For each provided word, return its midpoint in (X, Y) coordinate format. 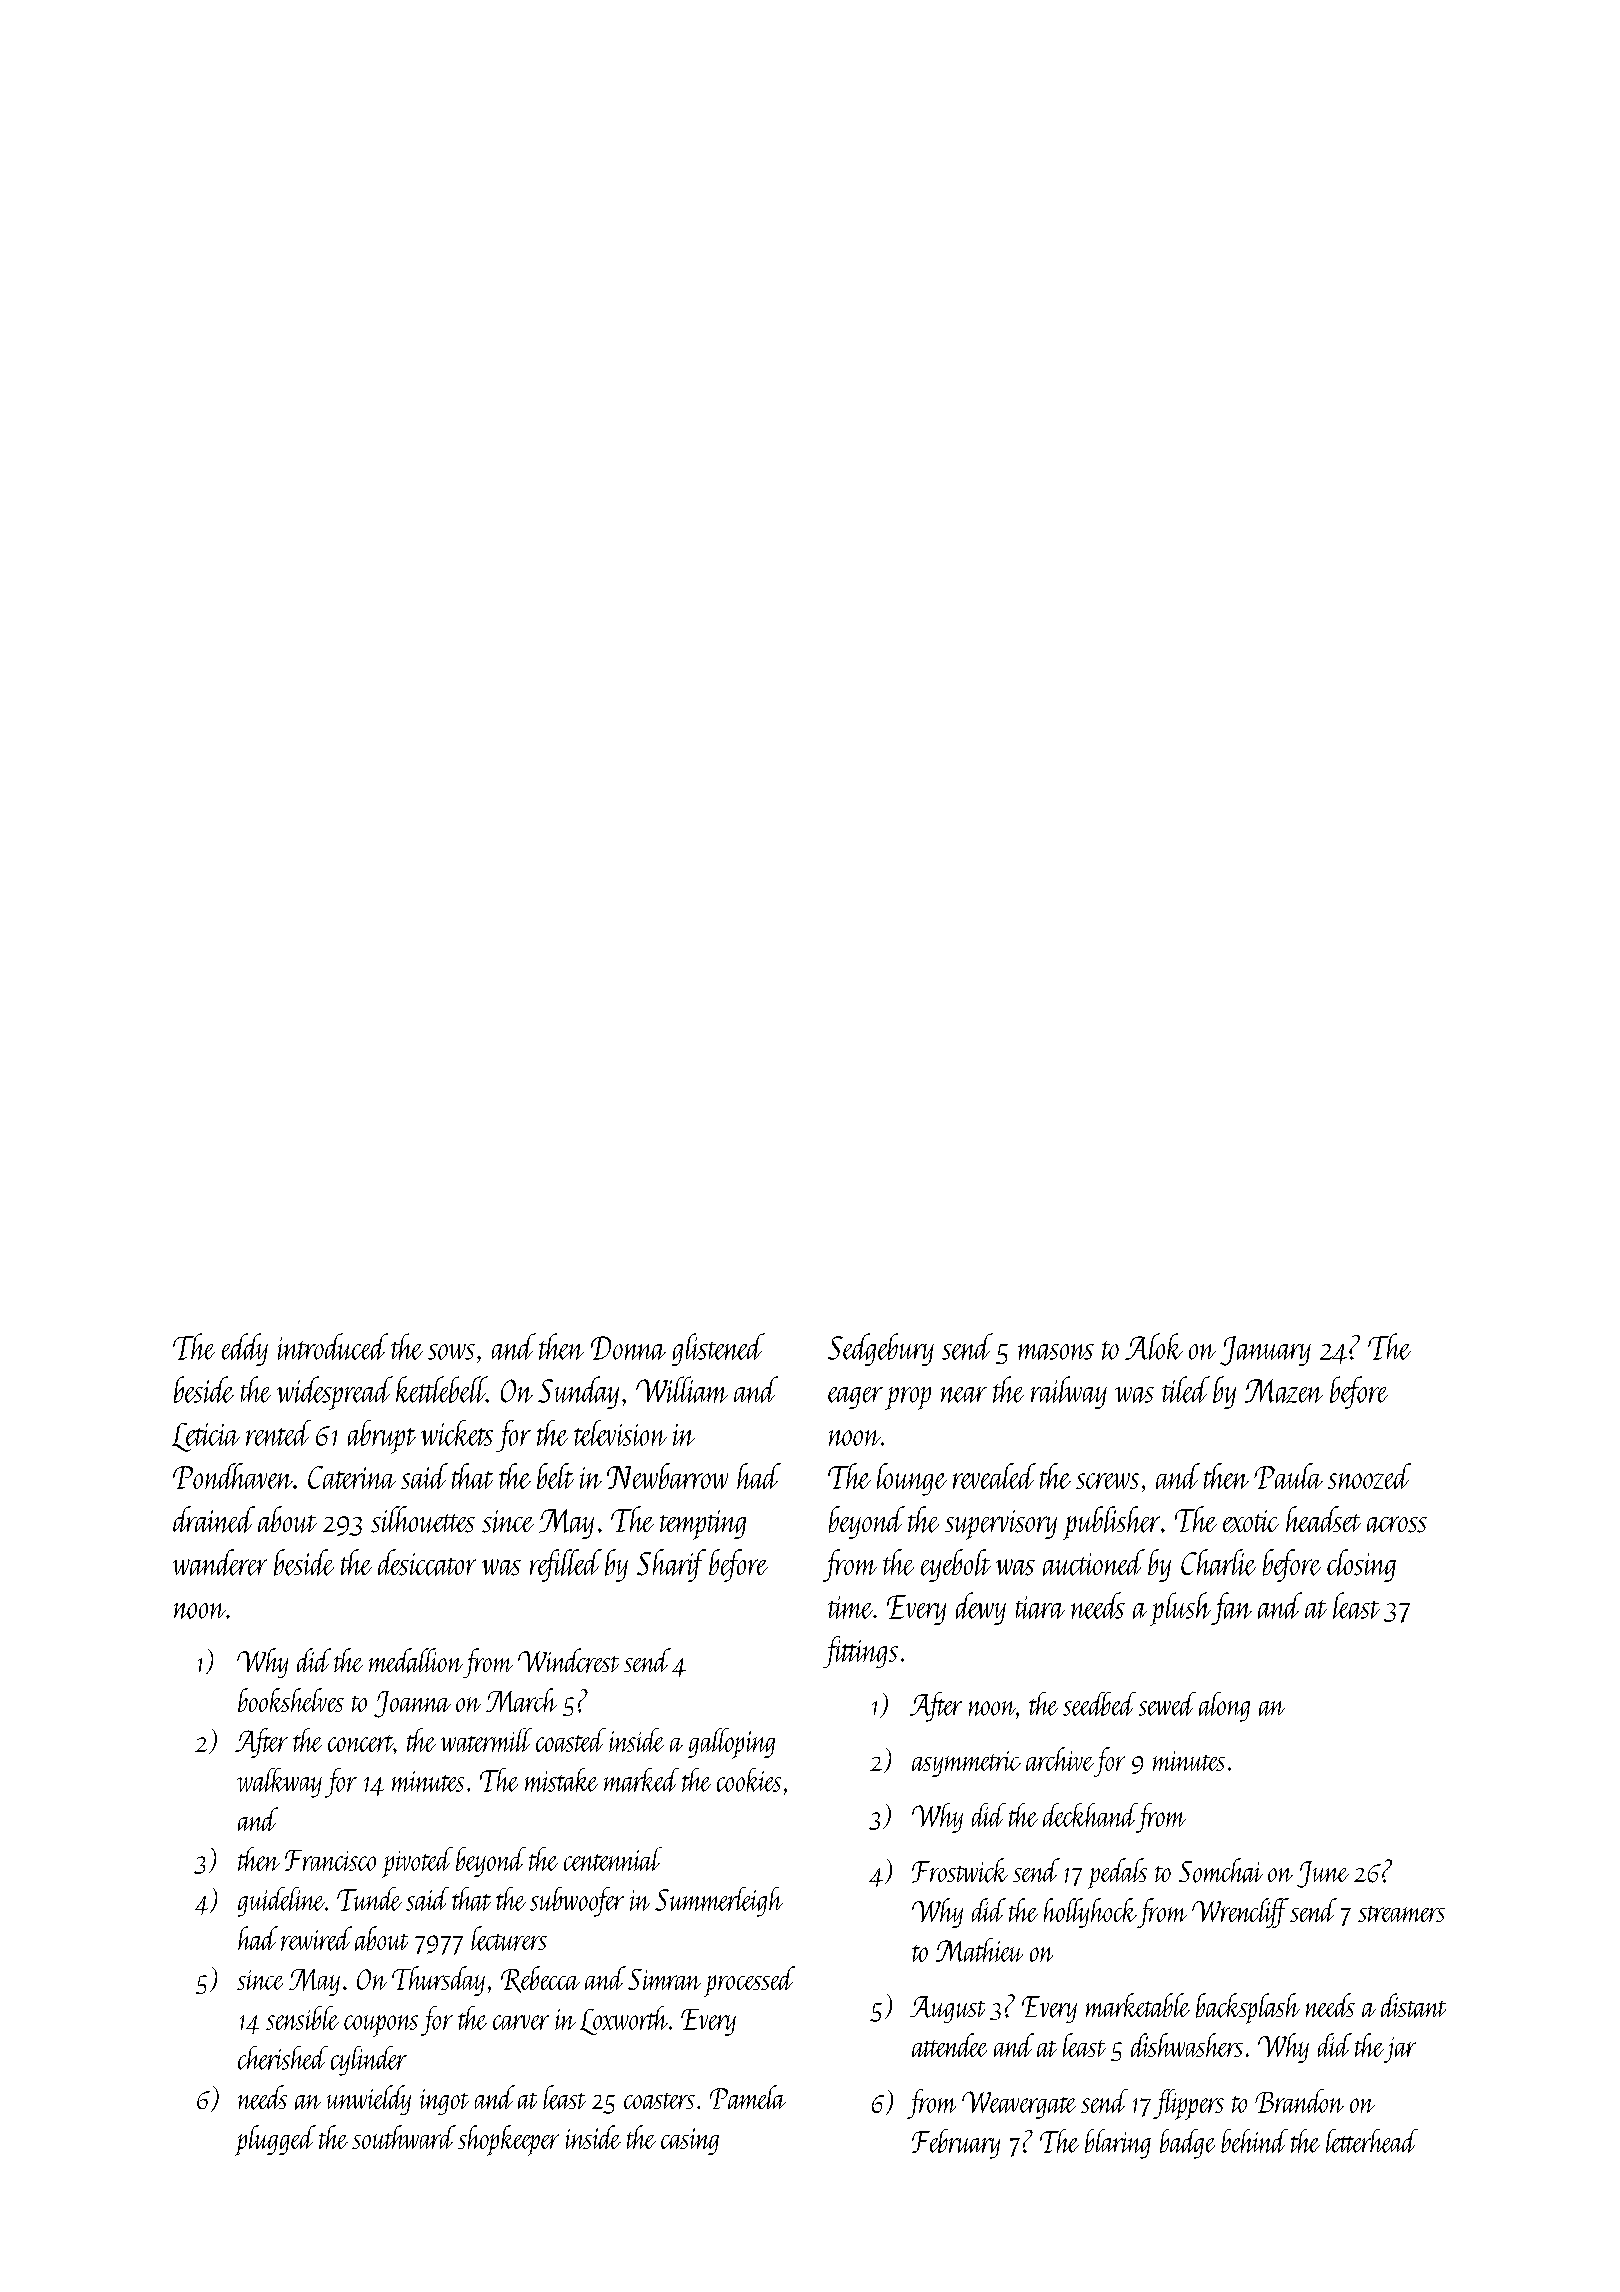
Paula (1288, 1476)
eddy (245, 1349)
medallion (416, 1660)
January (1265, 1351)
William (682, 1389)
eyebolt (956, 1565)
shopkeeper (508, 2140)
